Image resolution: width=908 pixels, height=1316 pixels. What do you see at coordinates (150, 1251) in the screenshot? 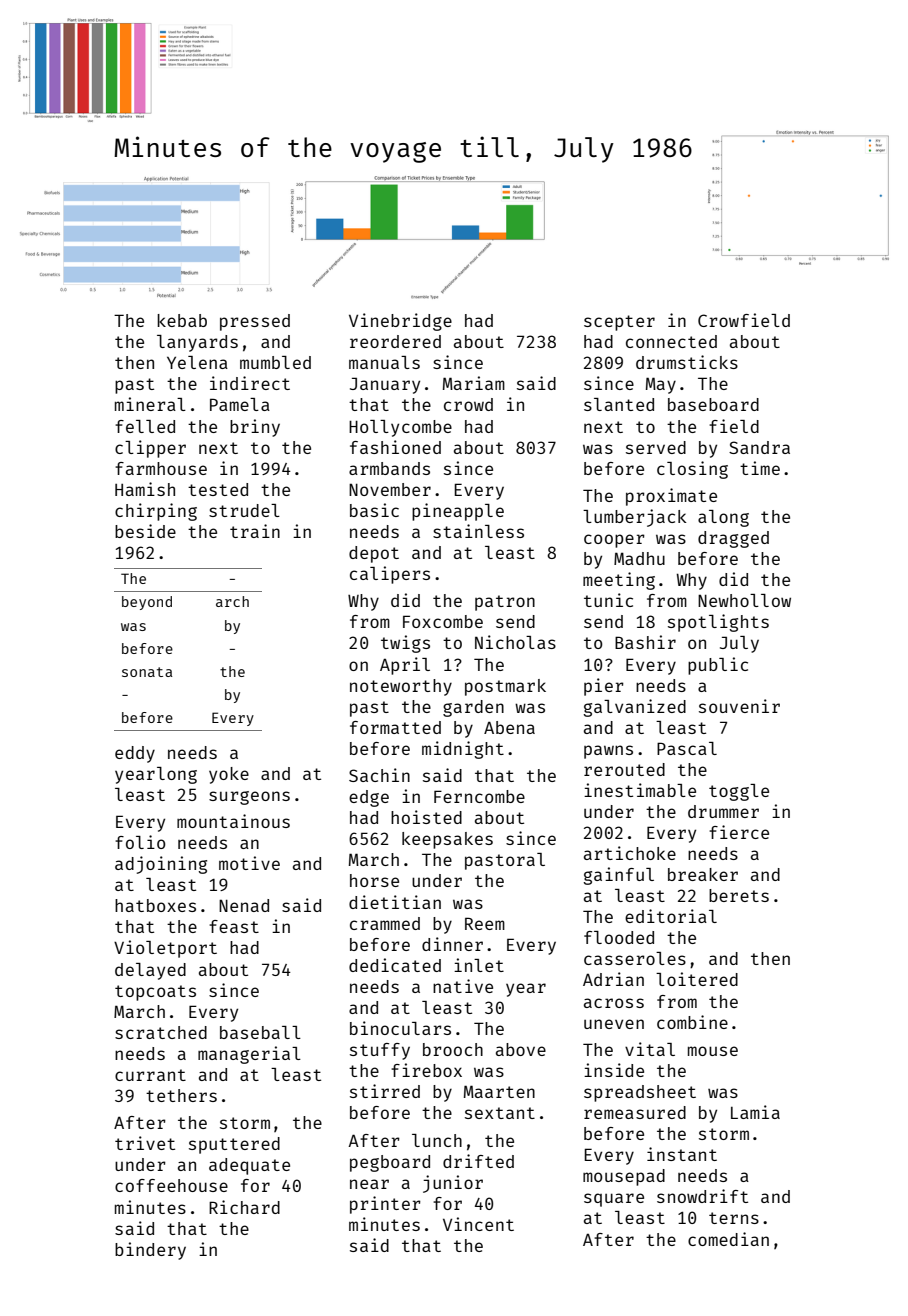
I see `bindery` at bounding box center [150, 1251].
